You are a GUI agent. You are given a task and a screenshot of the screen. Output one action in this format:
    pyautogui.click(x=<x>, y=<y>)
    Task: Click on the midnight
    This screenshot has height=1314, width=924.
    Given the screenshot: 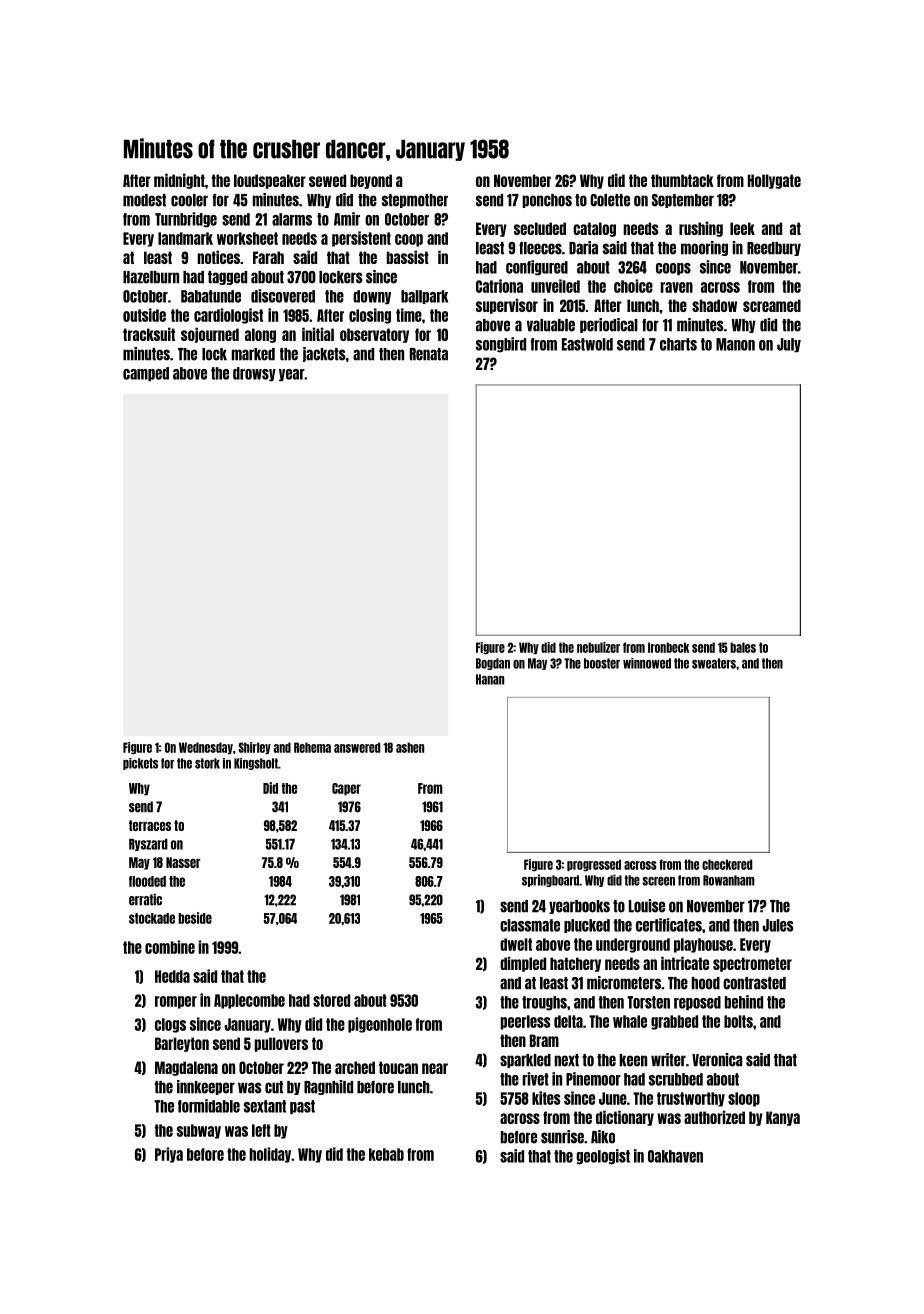 What is the action you would take?
    pyautogui.click(x=179, y=181)
